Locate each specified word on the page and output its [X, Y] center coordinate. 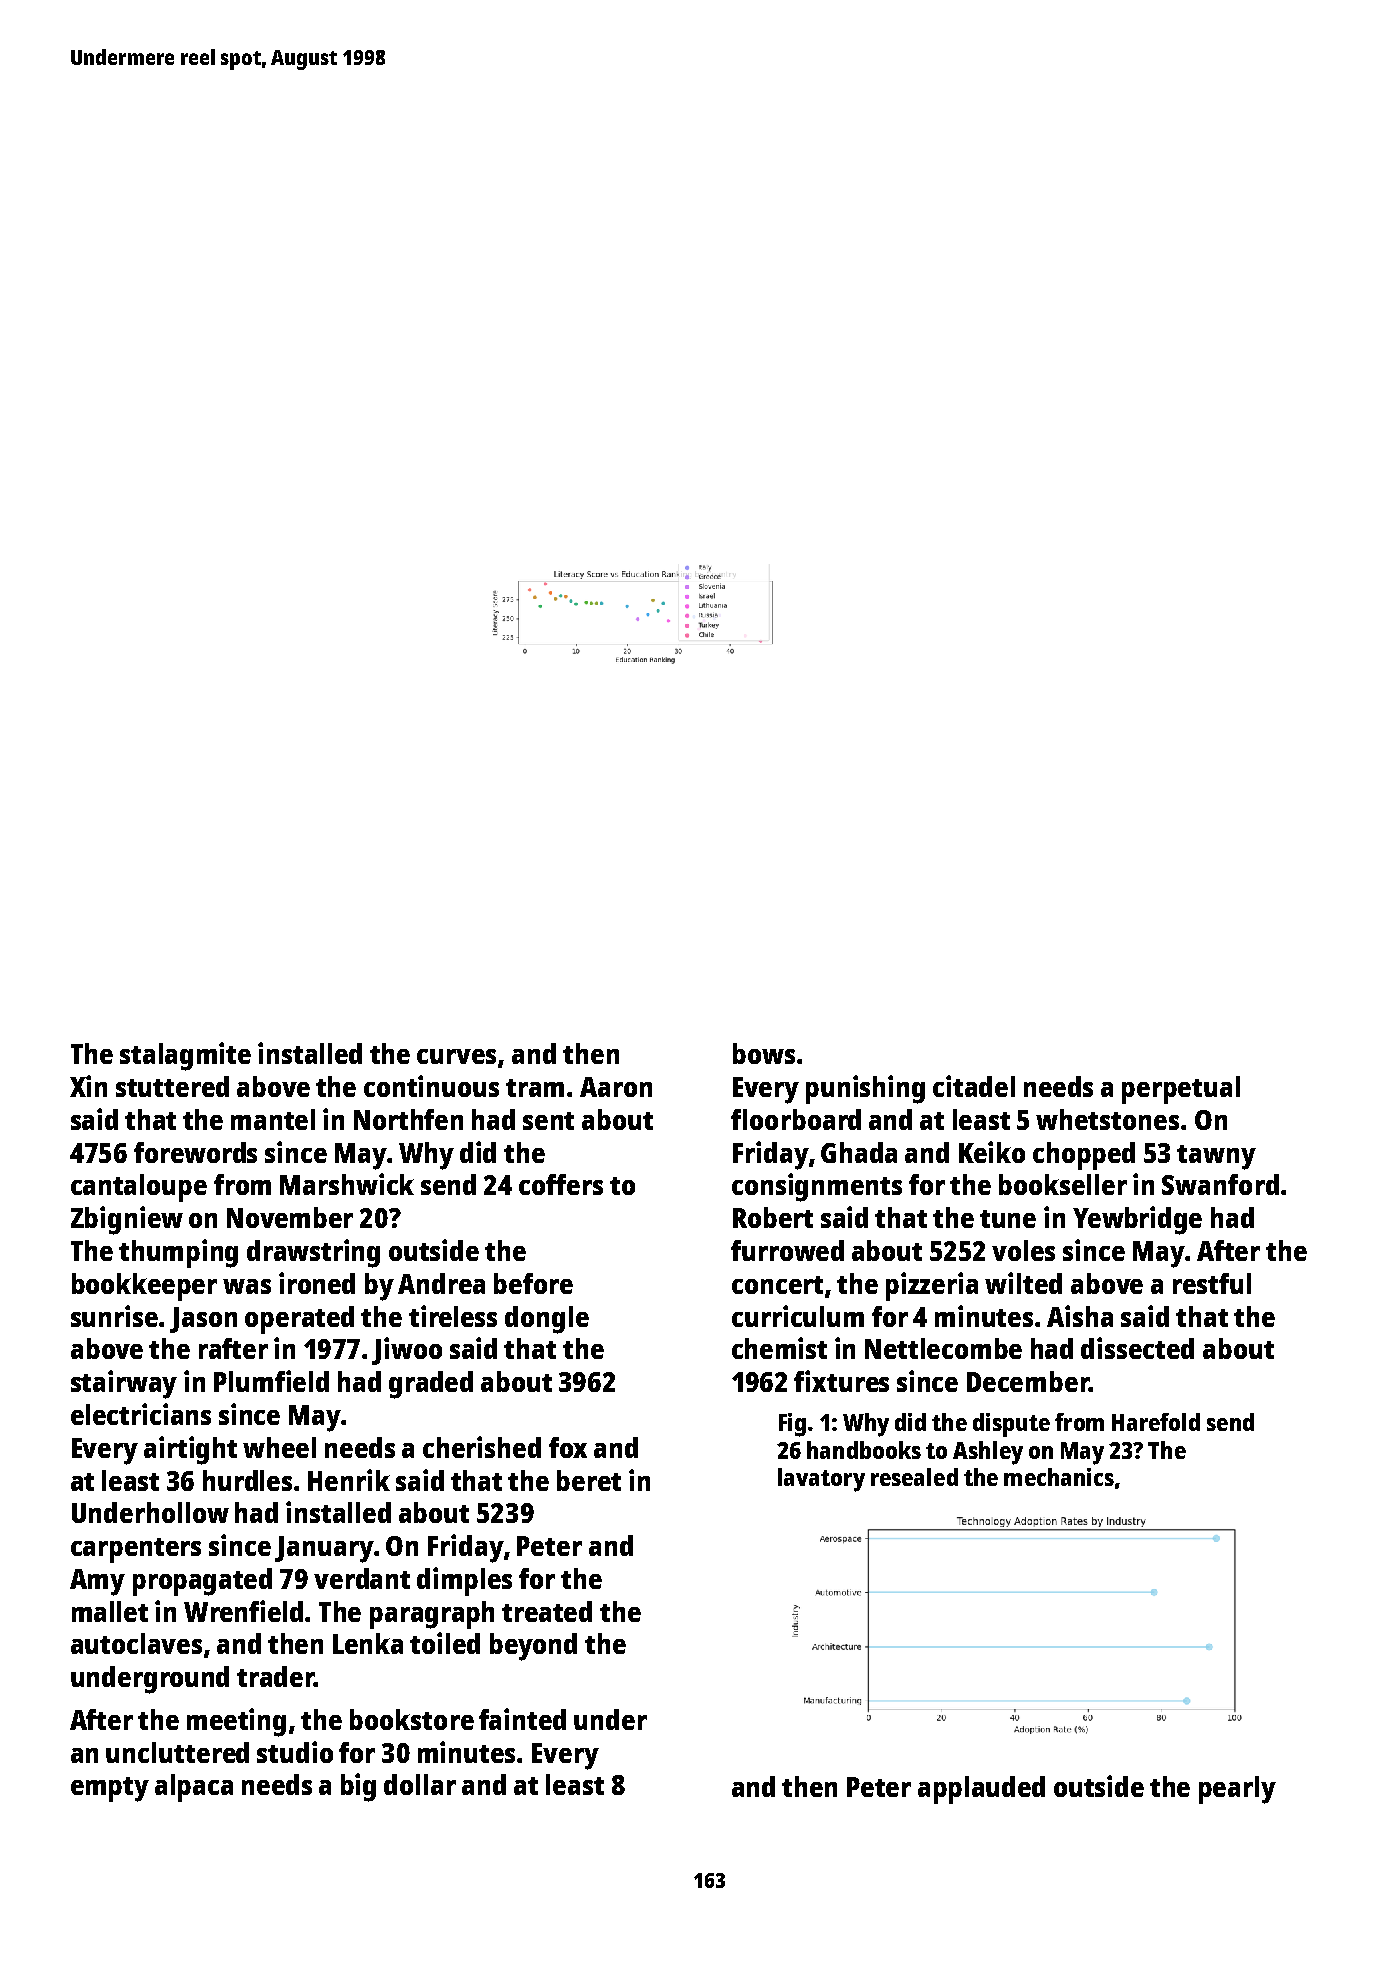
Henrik [349, 1480]
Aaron [616, 1087]
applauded [981, 1790]
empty [110, 1789]
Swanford [1220, 1184]
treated [547, 1611]
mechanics [1059, 1477]
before [533, 1283]
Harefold [1156, 1422]
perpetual [1181, 1090]
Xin [88, 1086]
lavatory [821, 1480]
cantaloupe [139, 1188]
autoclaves [136, 1643]
